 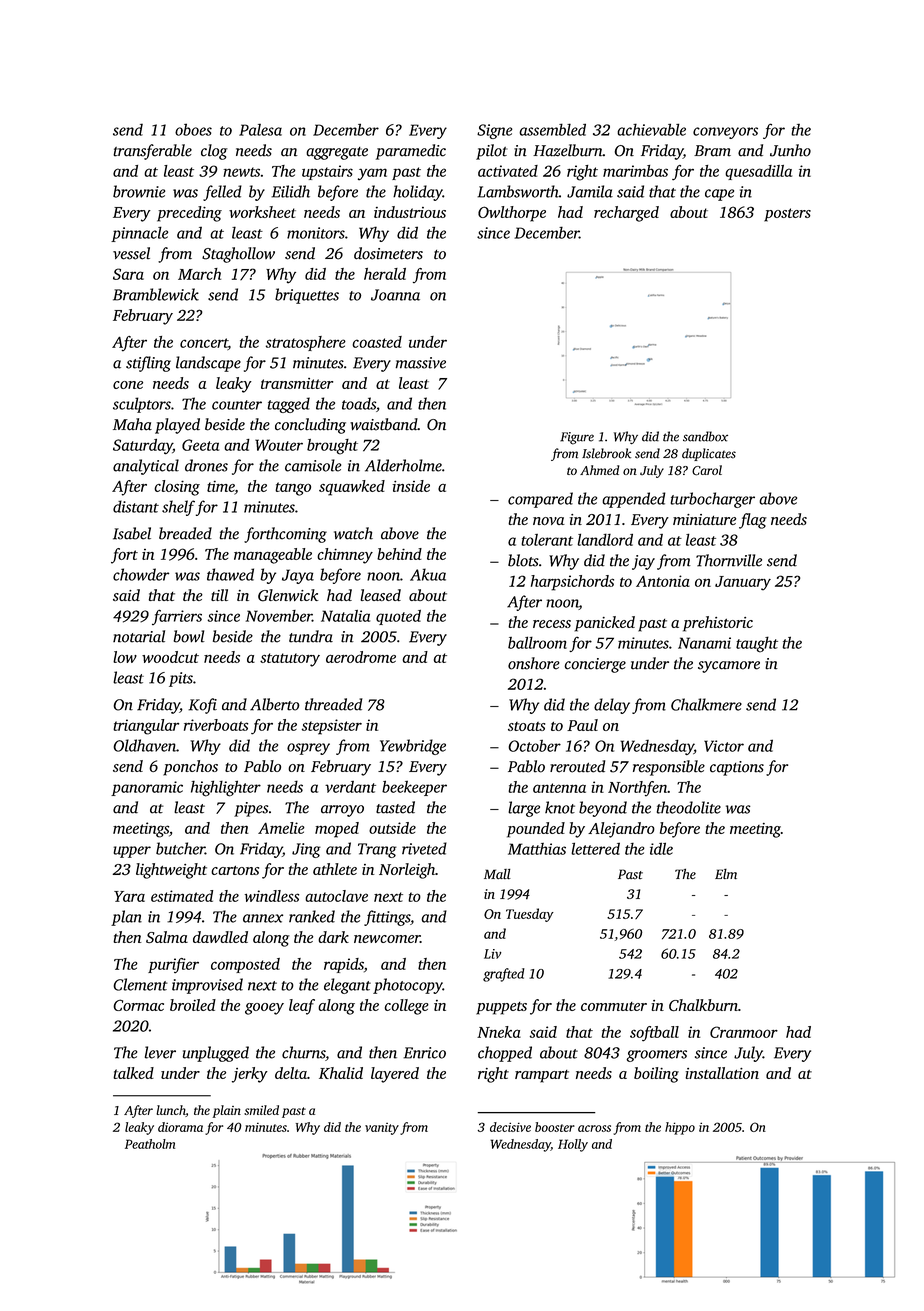 What do you see at coordinates (626, 214) in the screenshot?
I see `recharged` at bounding box center [626, 214].
